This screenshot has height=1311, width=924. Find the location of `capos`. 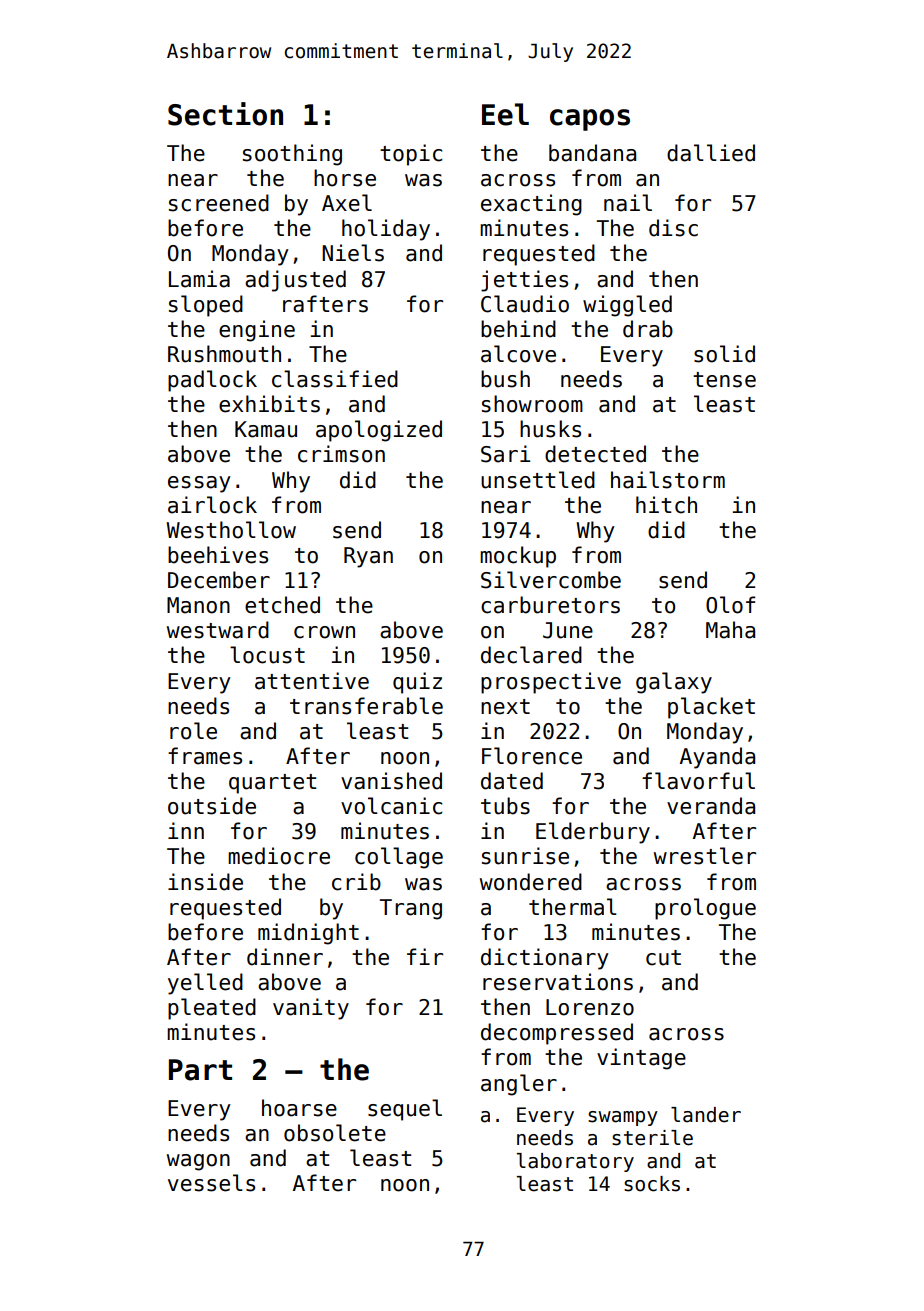

capos is located at coordinates (590, 120).
